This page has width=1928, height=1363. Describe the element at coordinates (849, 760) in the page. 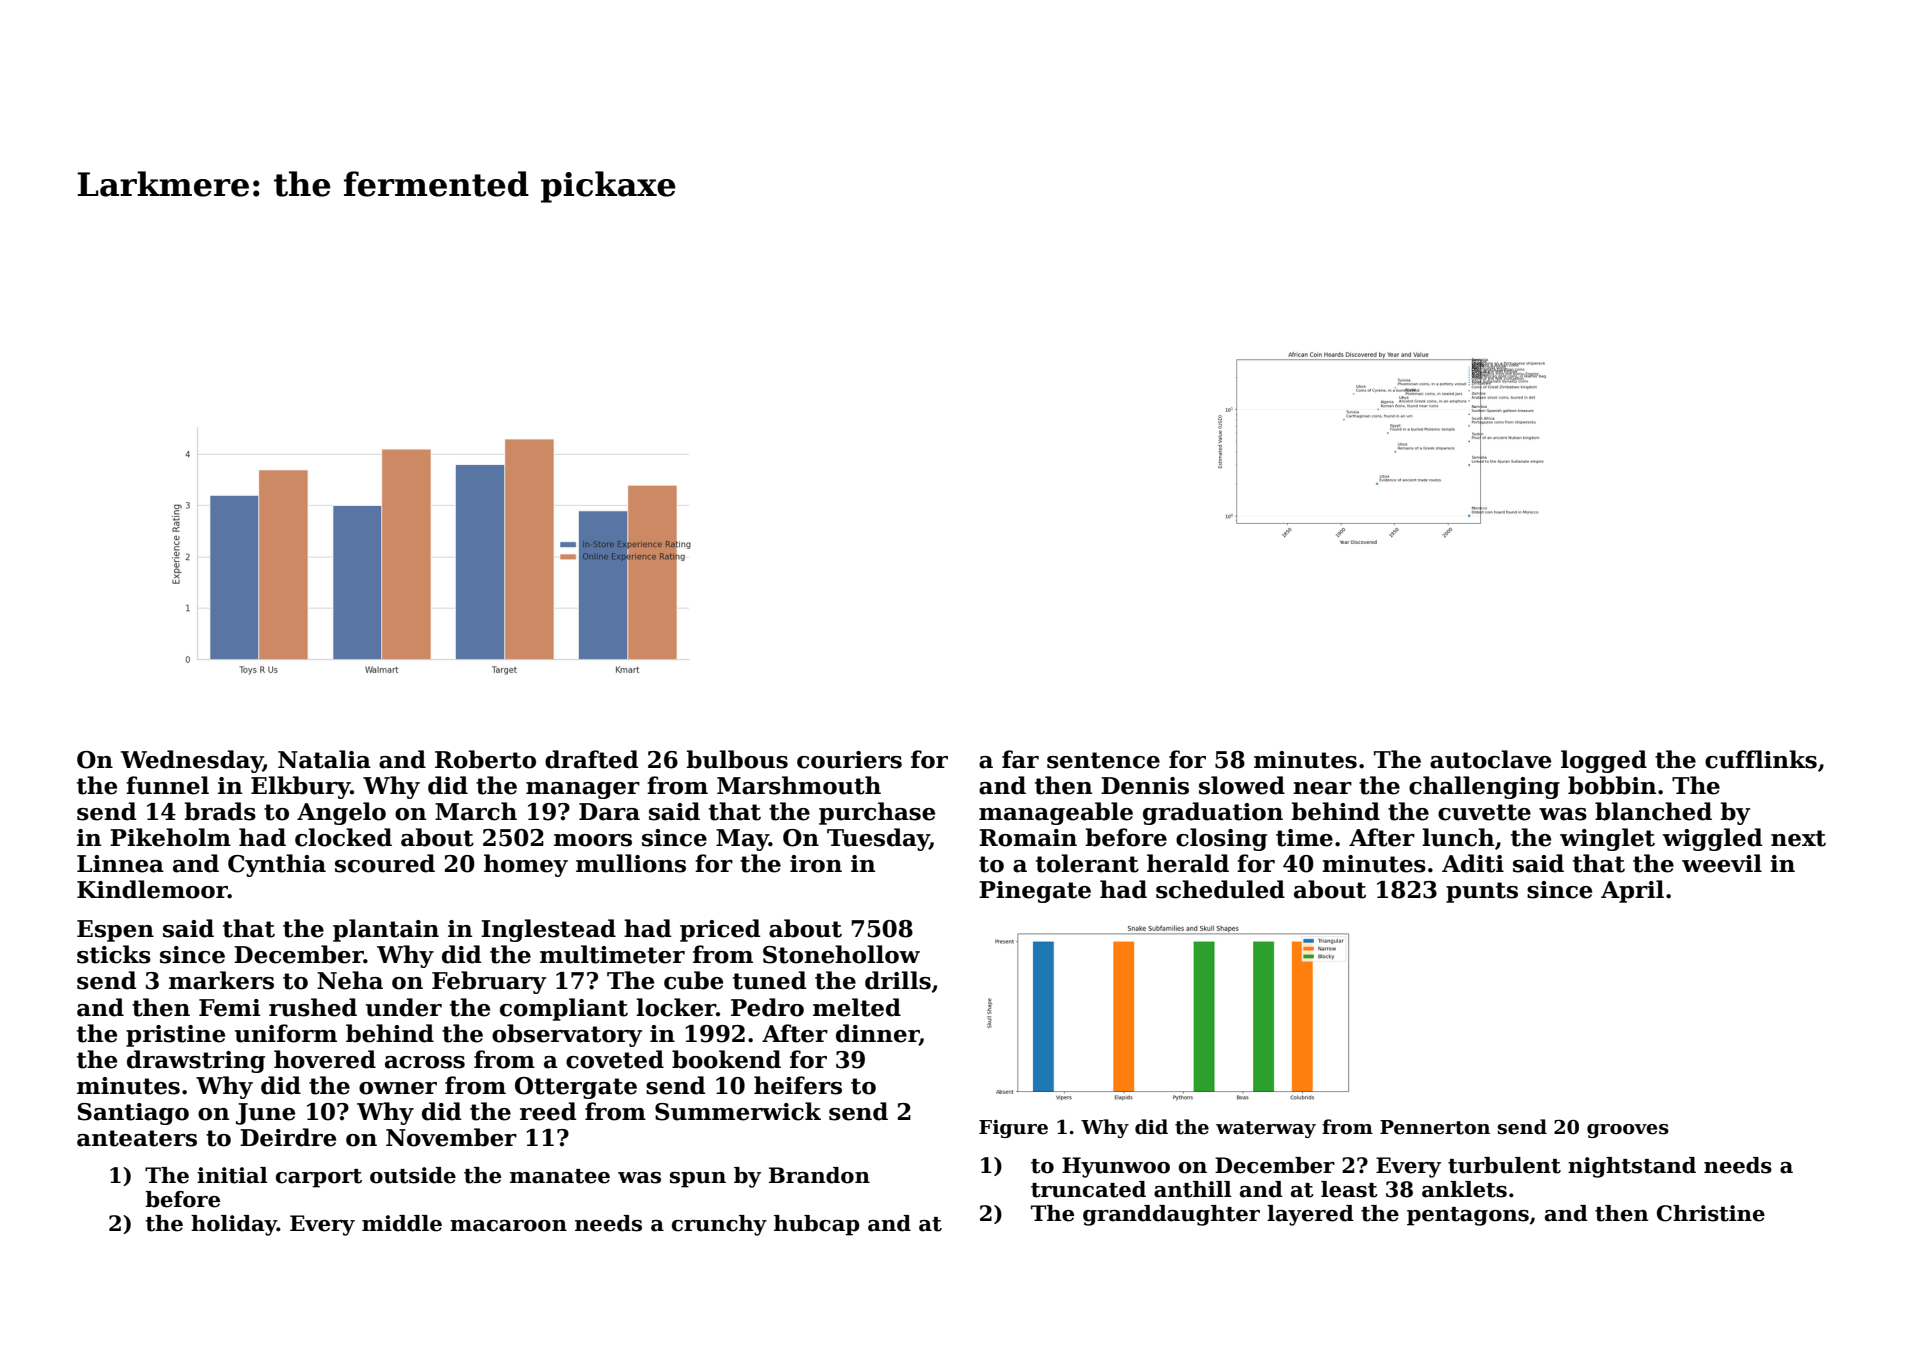

I see `couriers` at that location.
